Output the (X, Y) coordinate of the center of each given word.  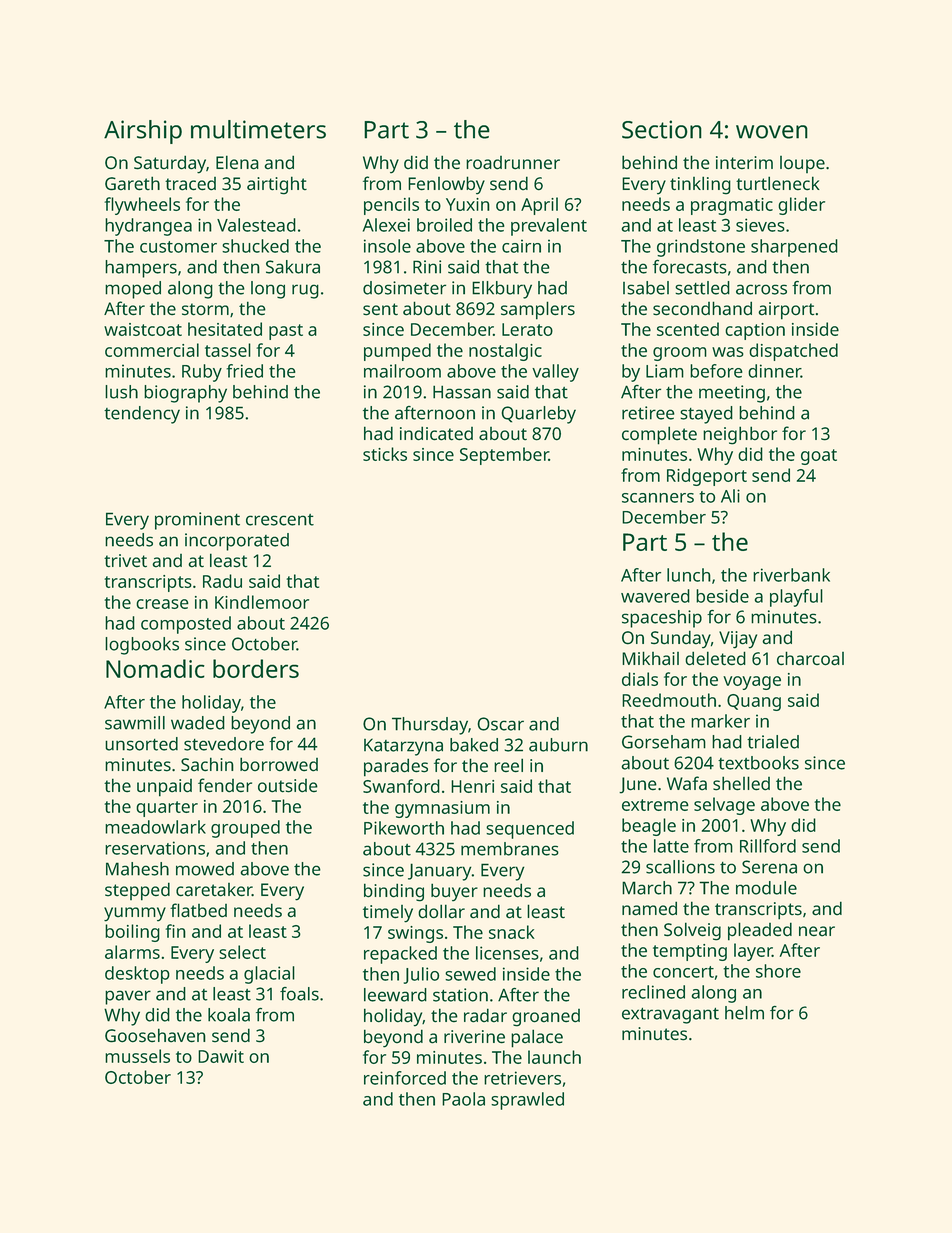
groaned (546, 1018)
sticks (385, 454)
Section (662, 129)
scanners (658, 498)
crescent (280, 520)
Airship (143, 132)
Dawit (221, 1056)
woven (772, 132)
